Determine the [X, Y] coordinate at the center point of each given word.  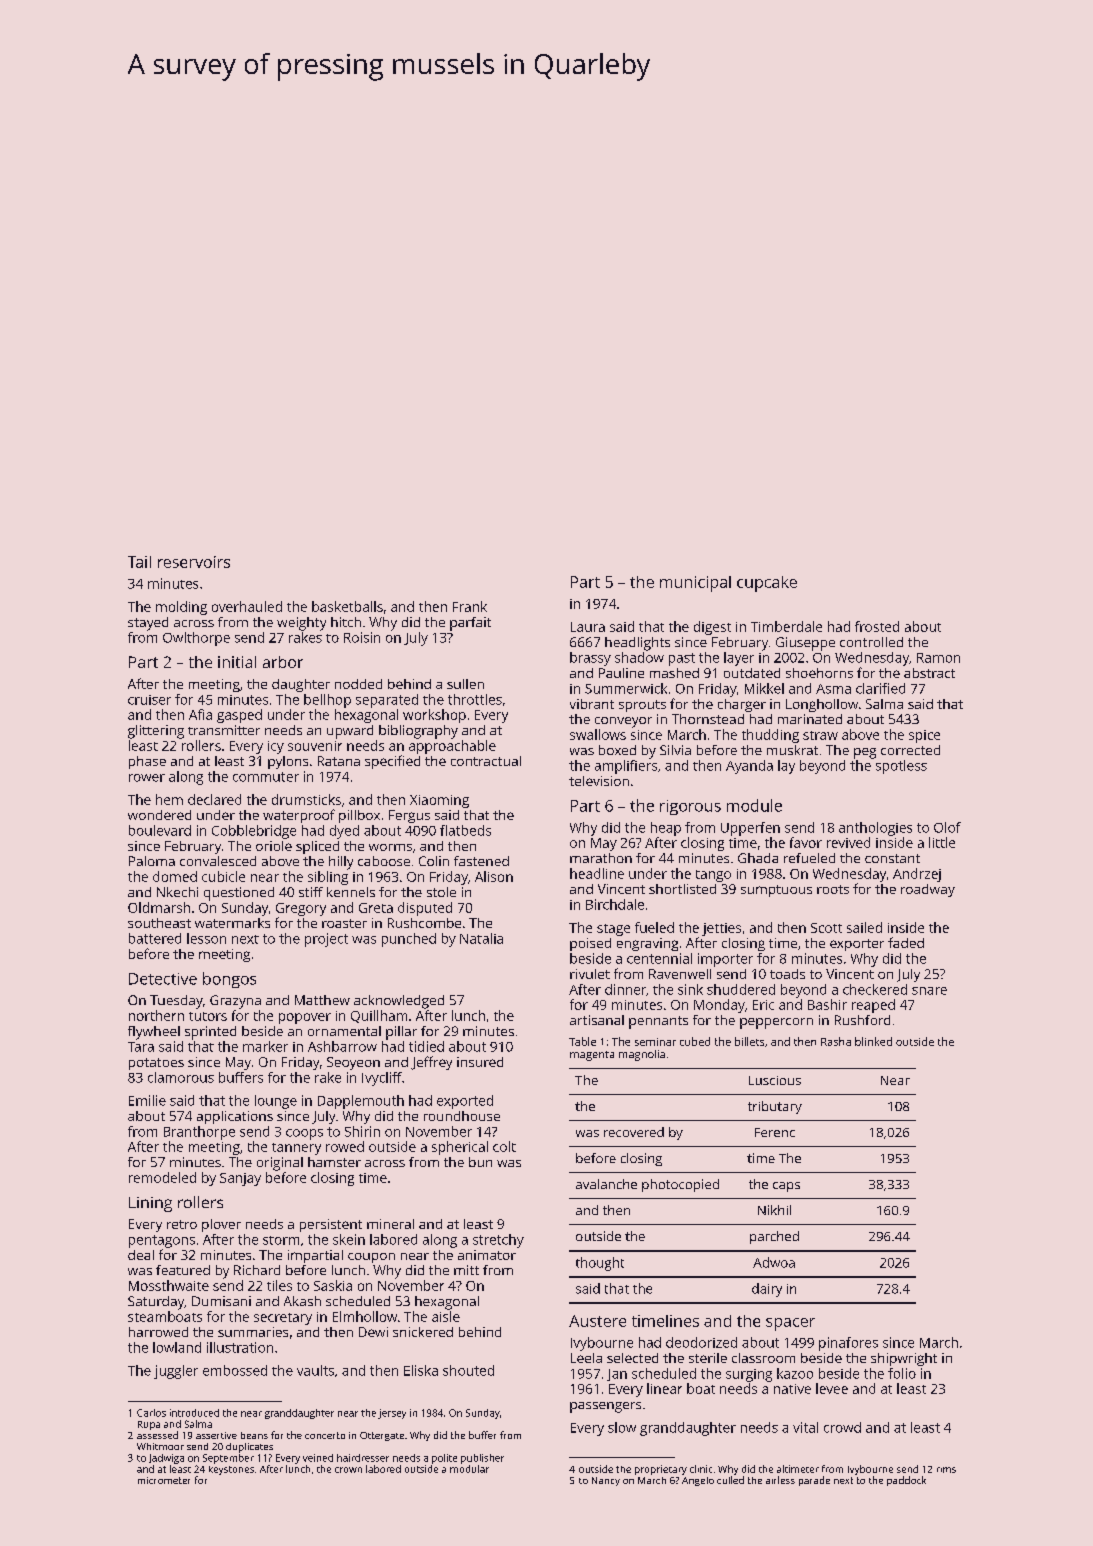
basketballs [347, 606]
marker [265, 1046]
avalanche [606, 1184]
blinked [873, 1041]
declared [214, 799]
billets [749, 1041]
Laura [588, 627]
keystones [231, 1470]
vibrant [592, 704]
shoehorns [819, 673]
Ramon [938, 658]
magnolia [642, 1055]
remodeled [162, 1177]
